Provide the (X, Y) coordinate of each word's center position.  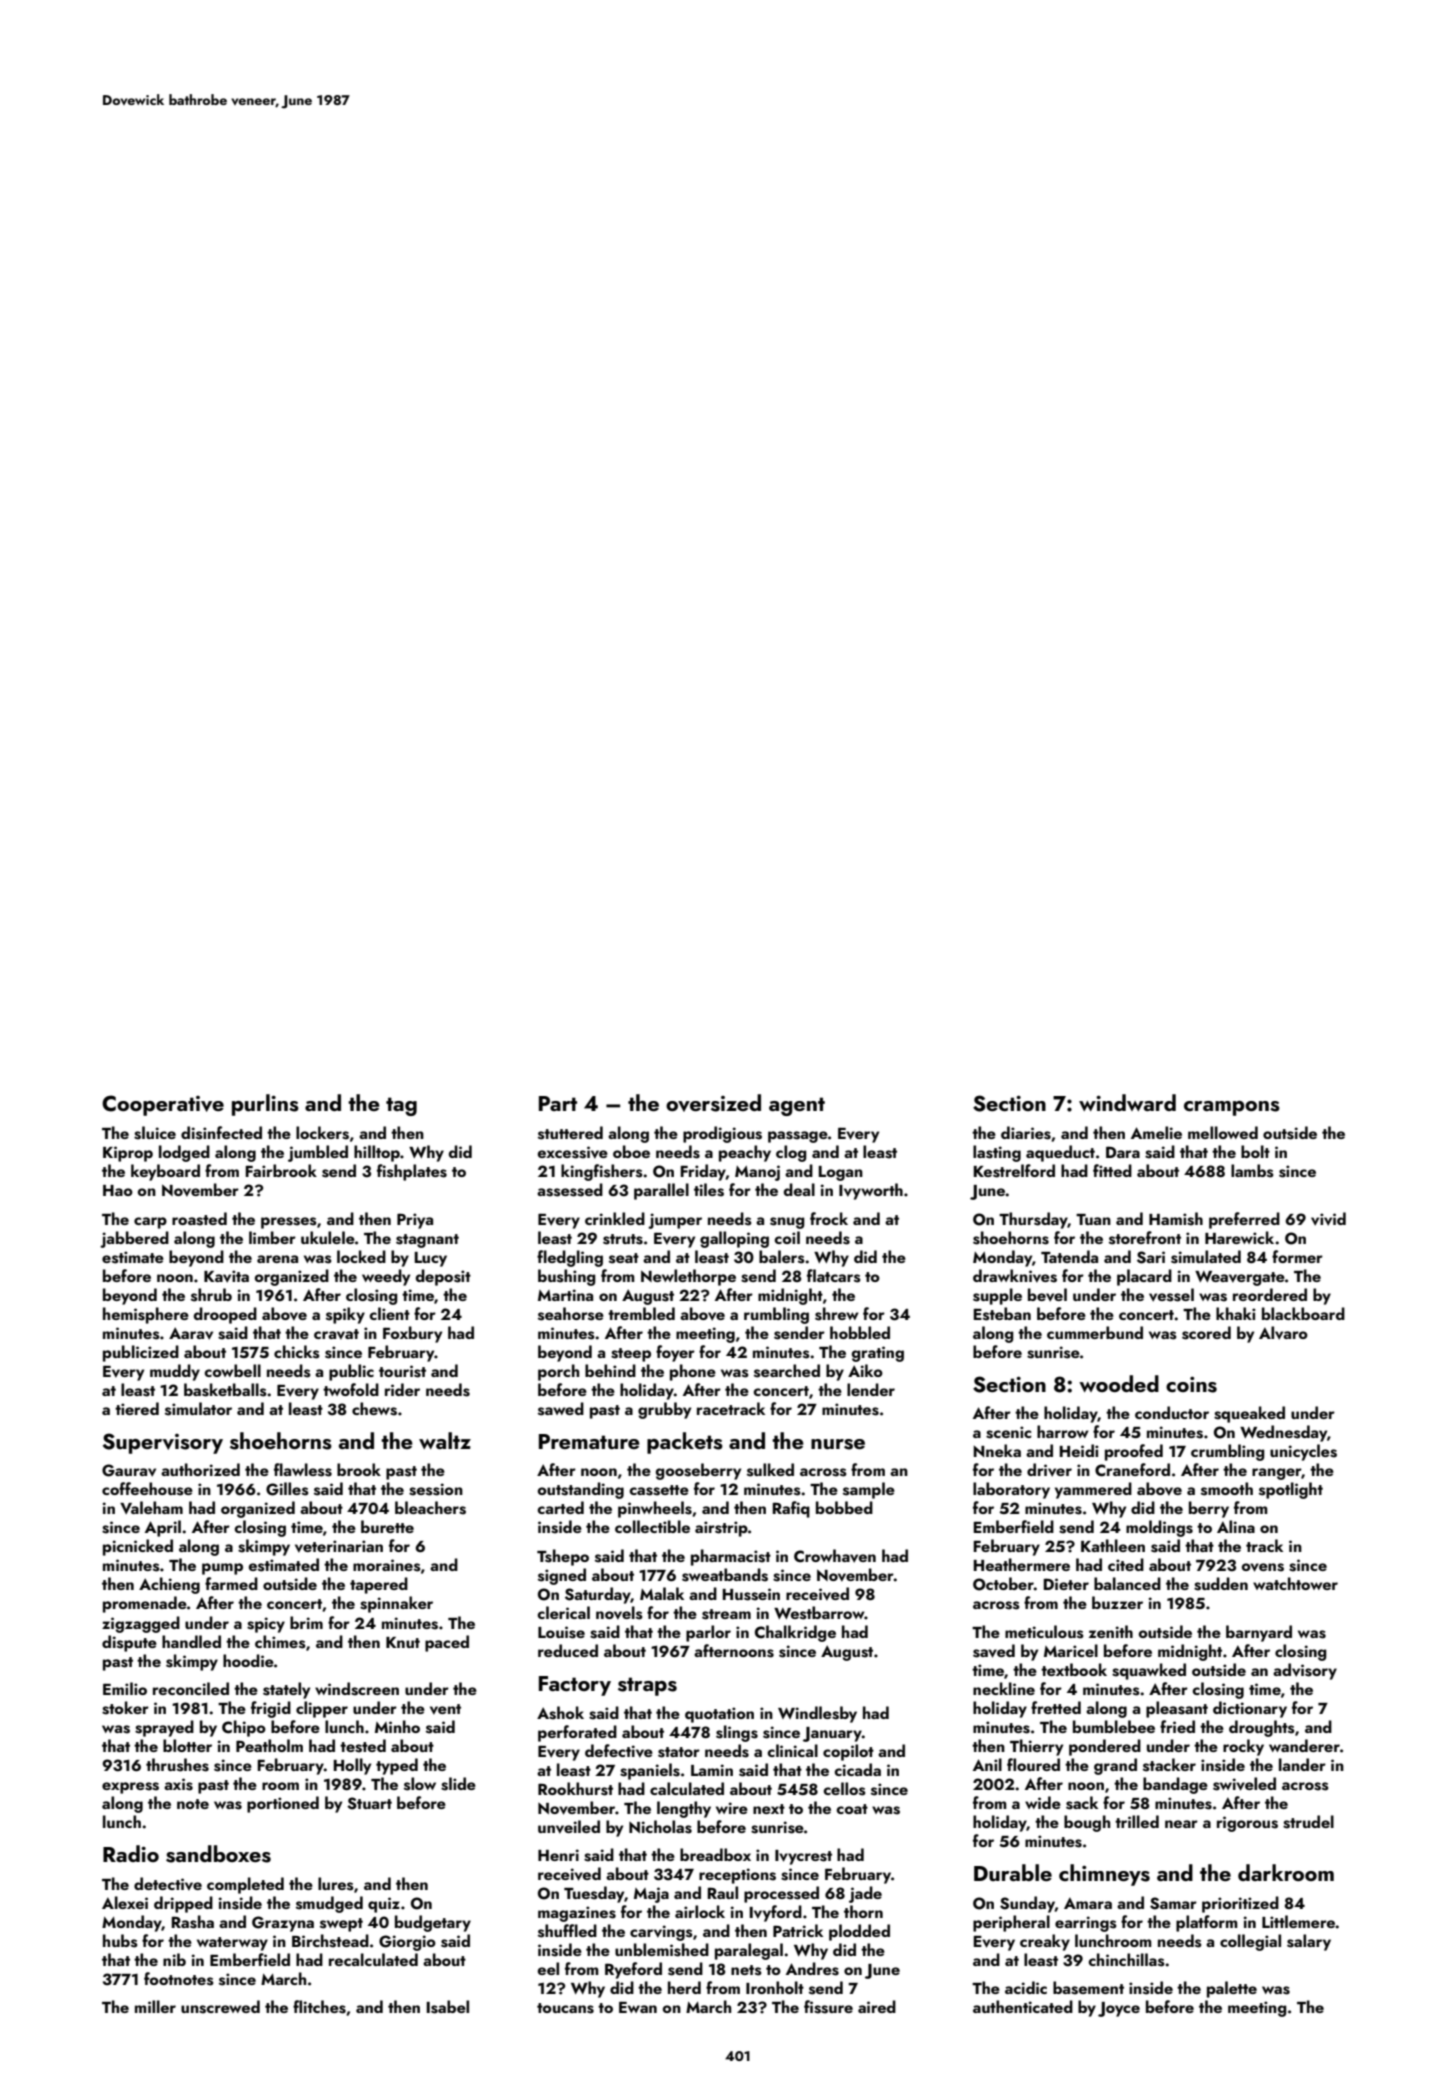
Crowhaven (835, 1556)
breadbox (715, 1854)
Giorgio (407, 1943)
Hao (118, 1190)
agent (797, 1106)
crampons (1232, 1108)
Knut (403, 1642)
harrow (1063, 1431)
